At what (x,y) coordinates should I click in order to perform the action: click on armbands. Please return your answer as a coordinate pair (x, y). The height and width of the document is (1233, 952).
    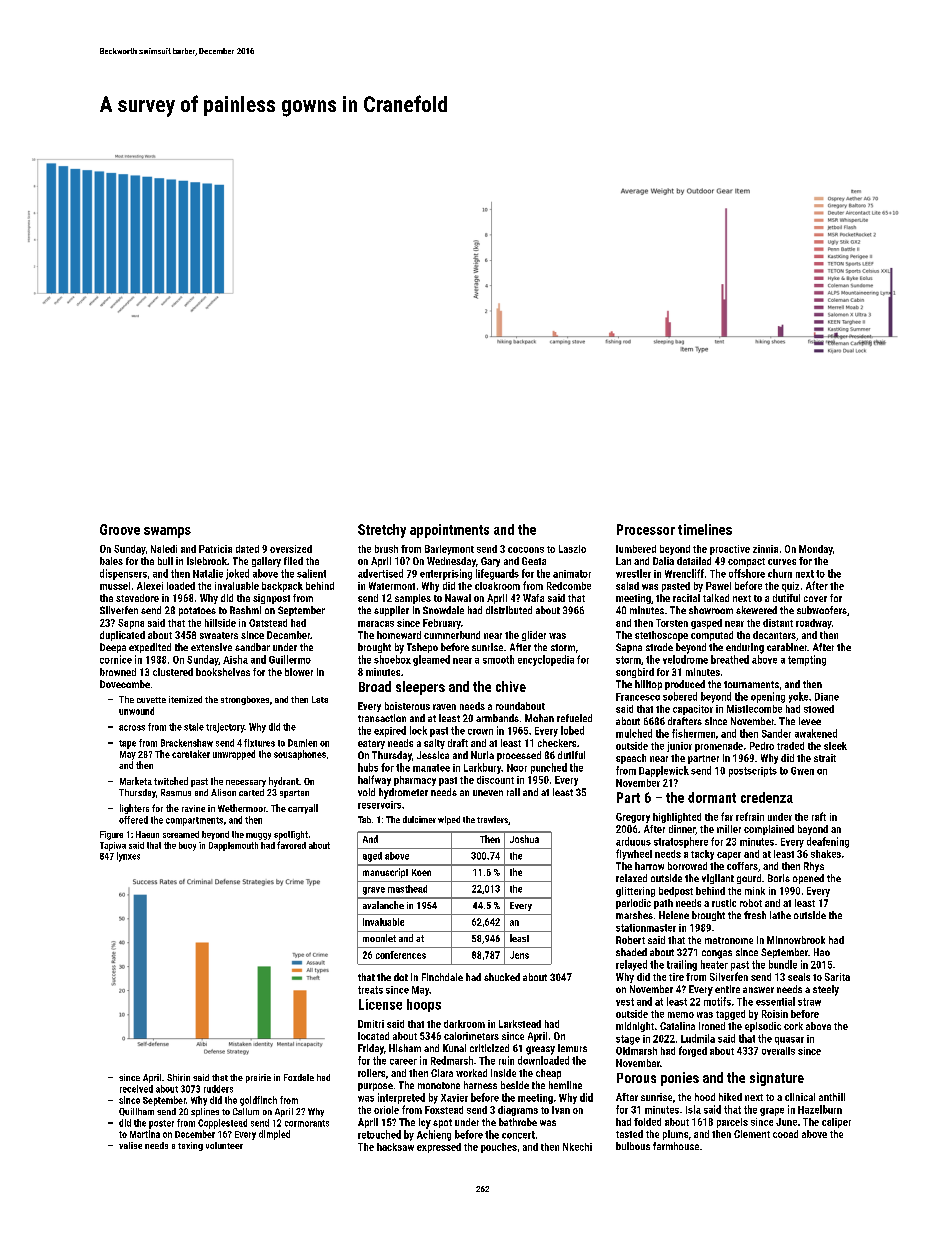
    Looking at the image, I should click on (497, 718).
